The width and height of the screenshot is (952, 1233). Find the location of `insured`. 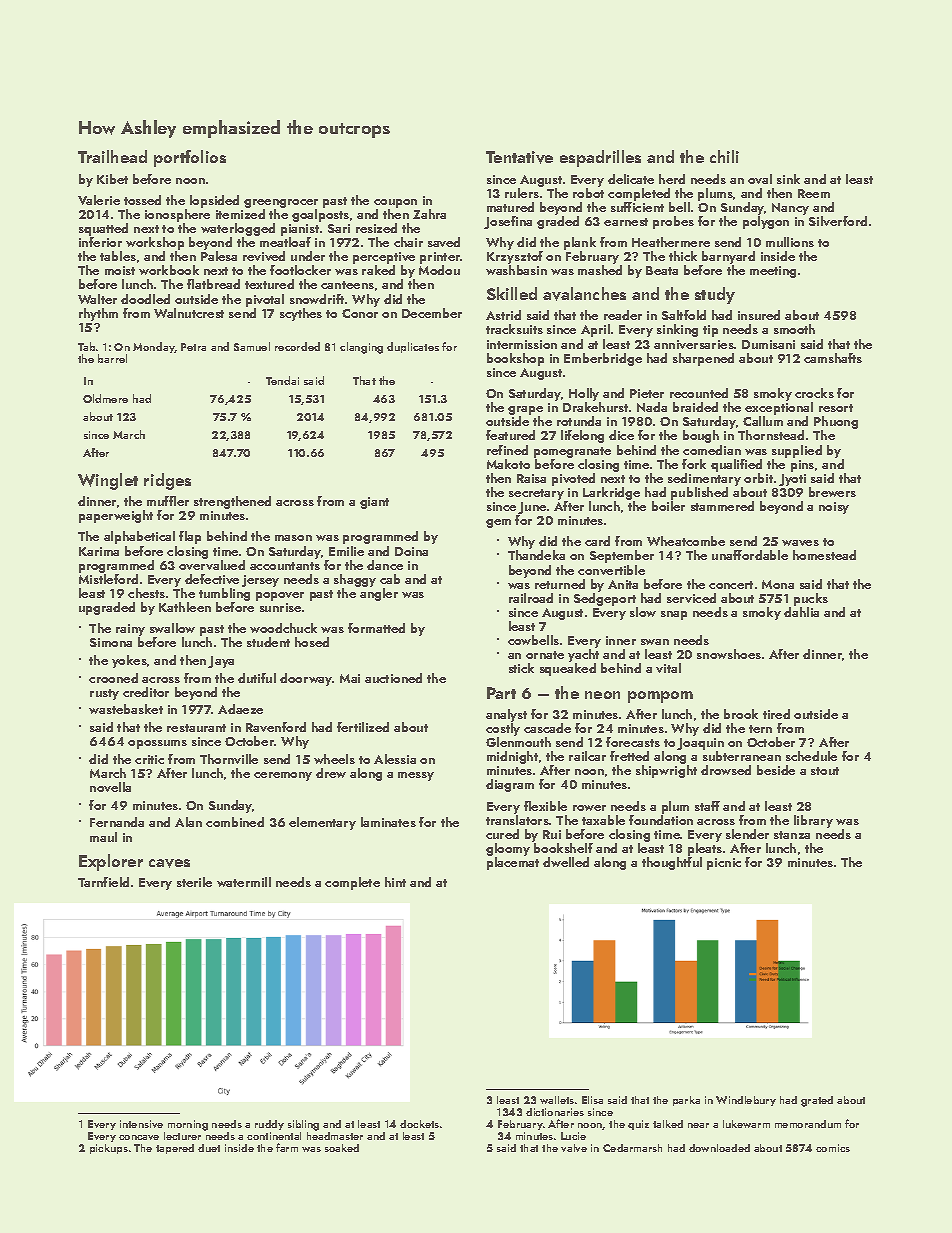

insured is located at coordinates (759, 315).
